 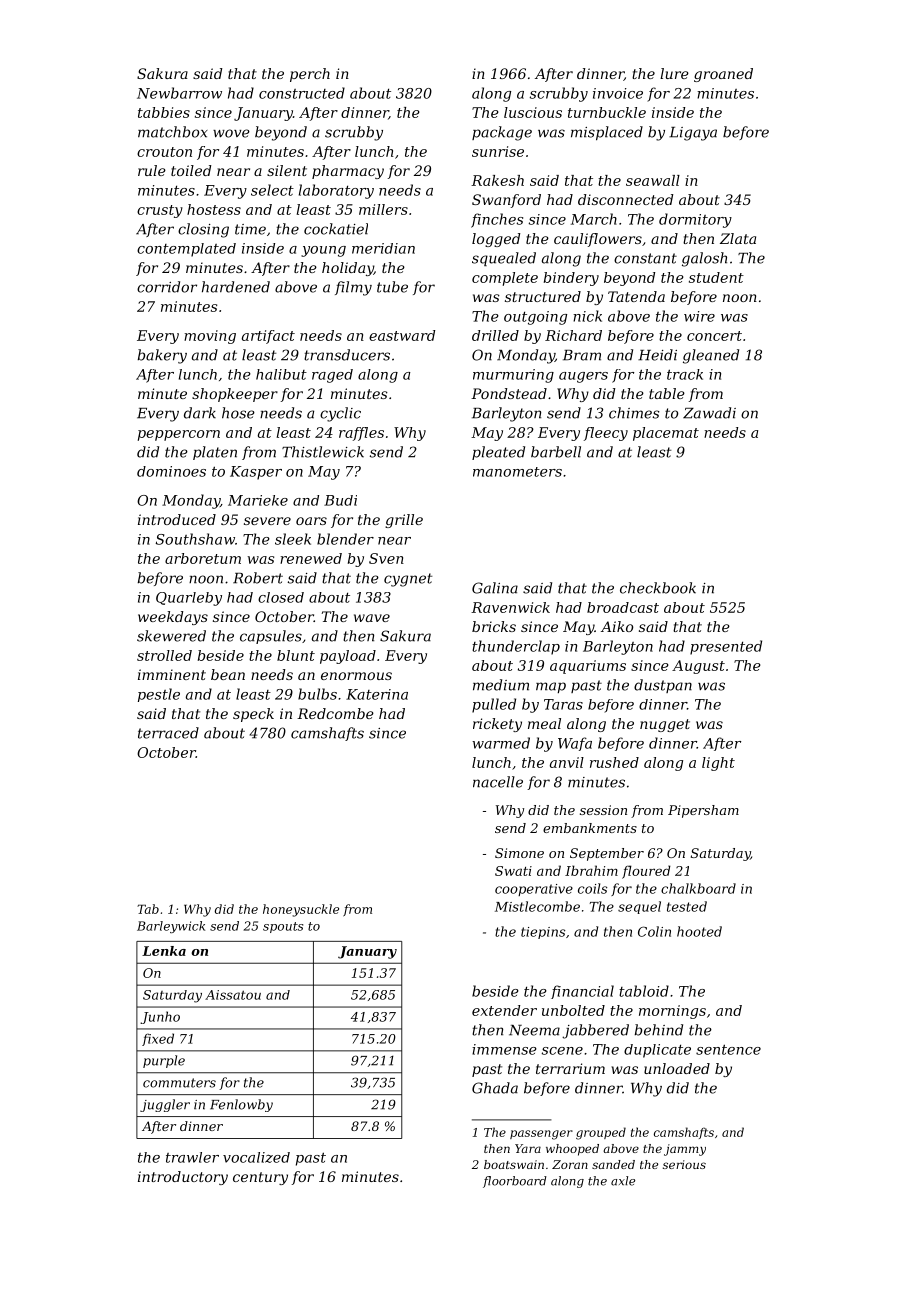 What do you see at coordinates (171, 927) in the image?
I see `Barleywick` at bounding box center [171, 927].
